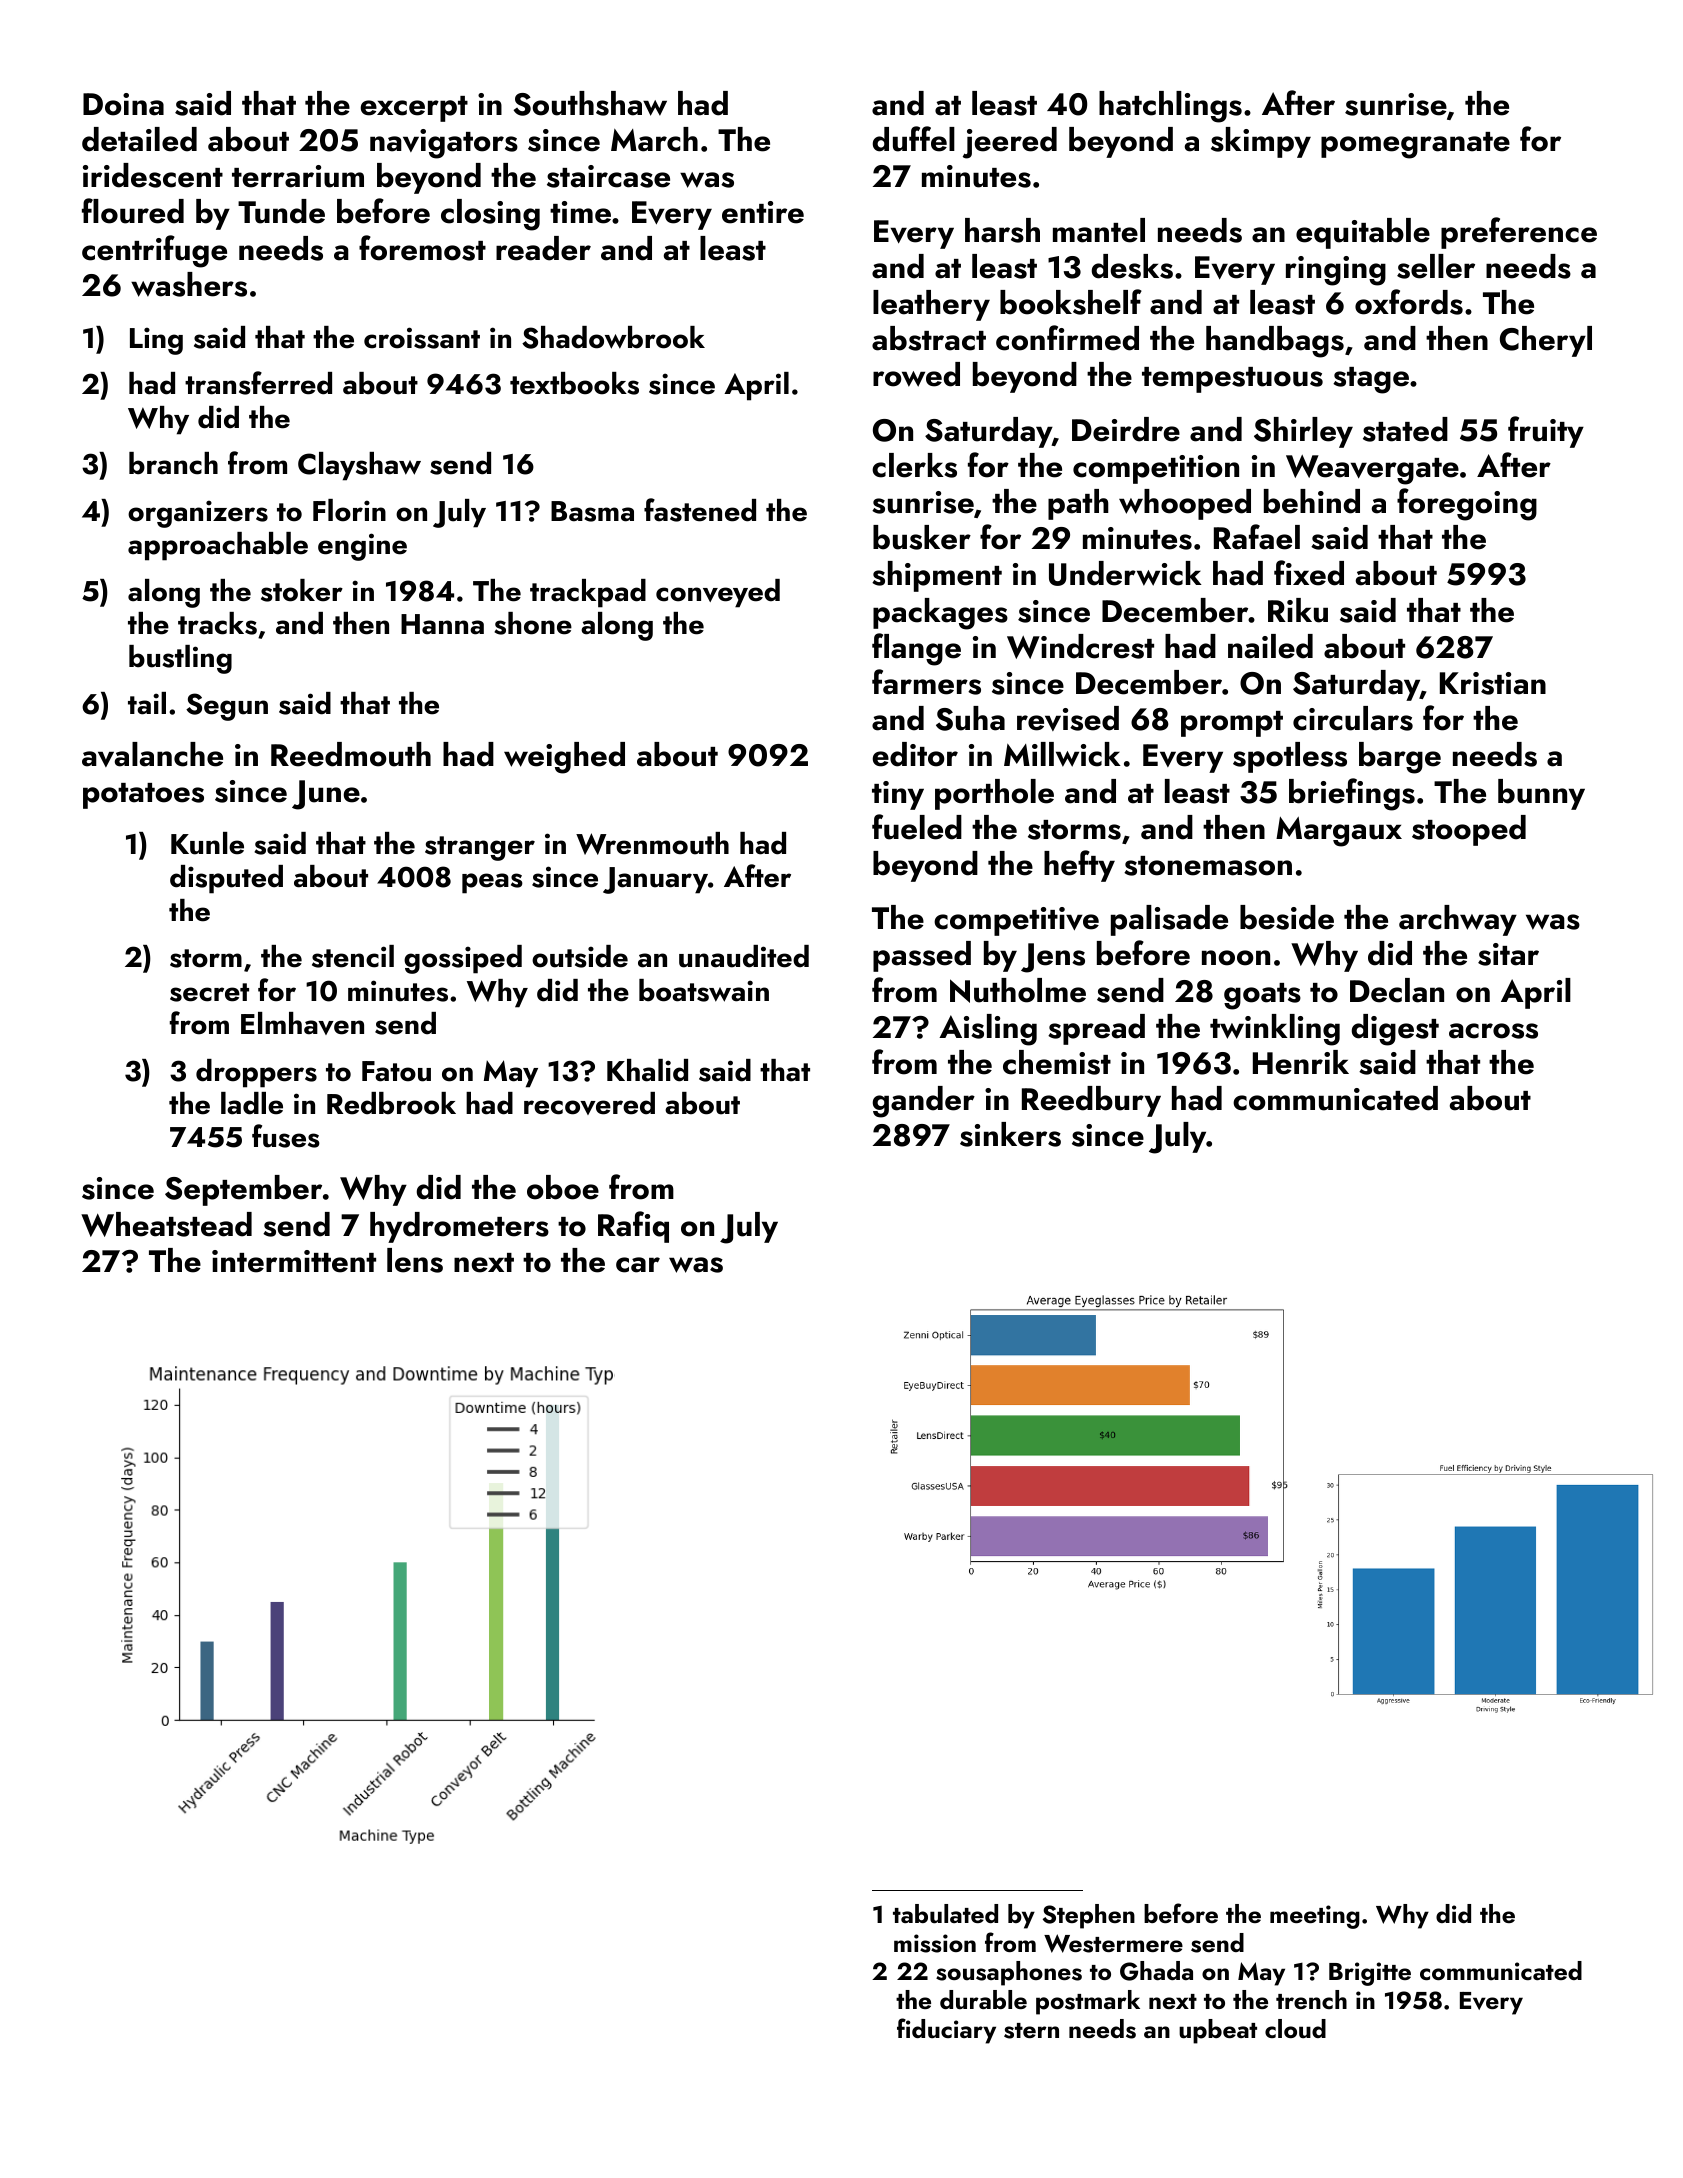 The image size is (1683, 2178). Describe the element at coordinates (1270, 646) in the image. I see `nailed` at that location.
